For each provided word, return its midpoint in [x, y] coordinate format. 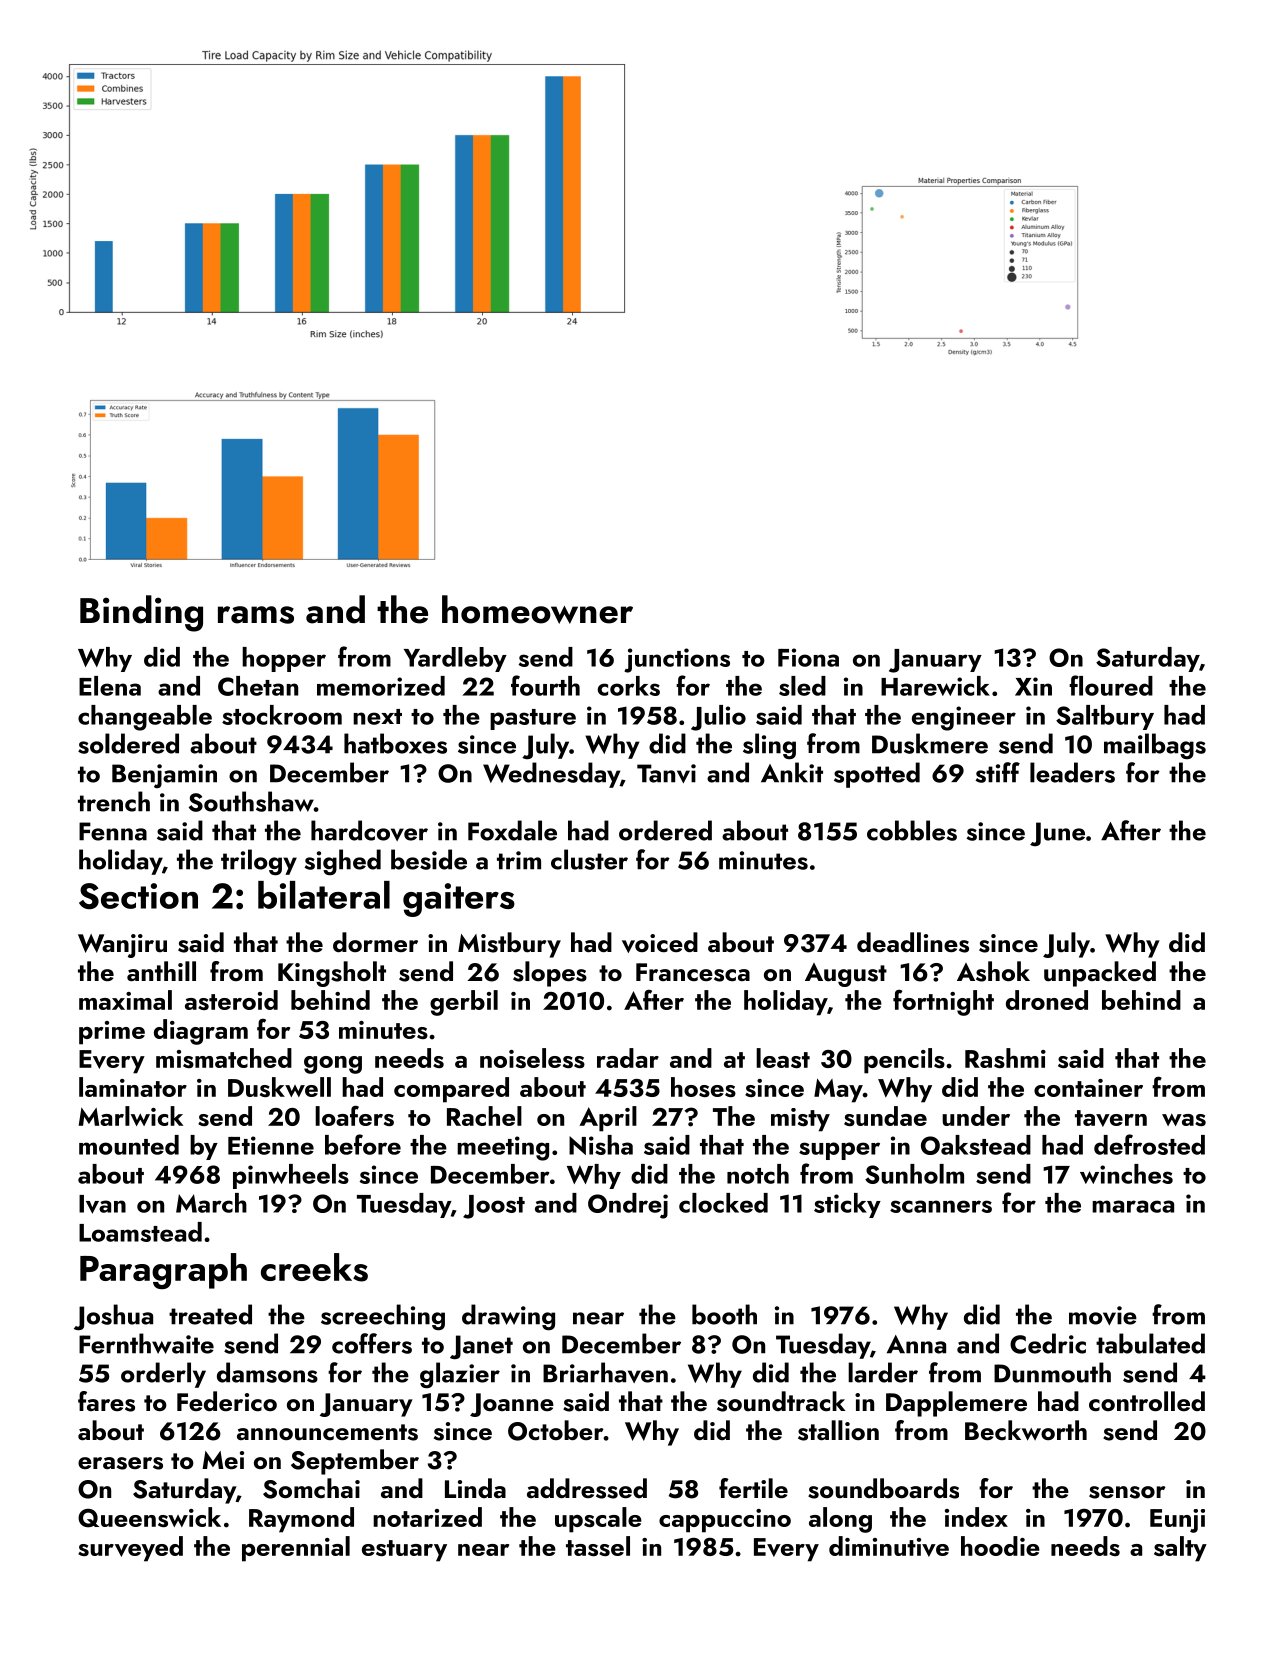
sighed [343, 862]
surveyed [130, 1549]
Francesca [693, 972]
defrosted [1149, 1144]
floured [1111, 685]
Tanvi [666, 773]
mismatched [224, 1058]
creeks [314, 1267]
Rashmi [1005, 1058]
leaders [1072, 772]
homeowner [537, 609]
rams [256, 615]
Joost [494, 1207]
